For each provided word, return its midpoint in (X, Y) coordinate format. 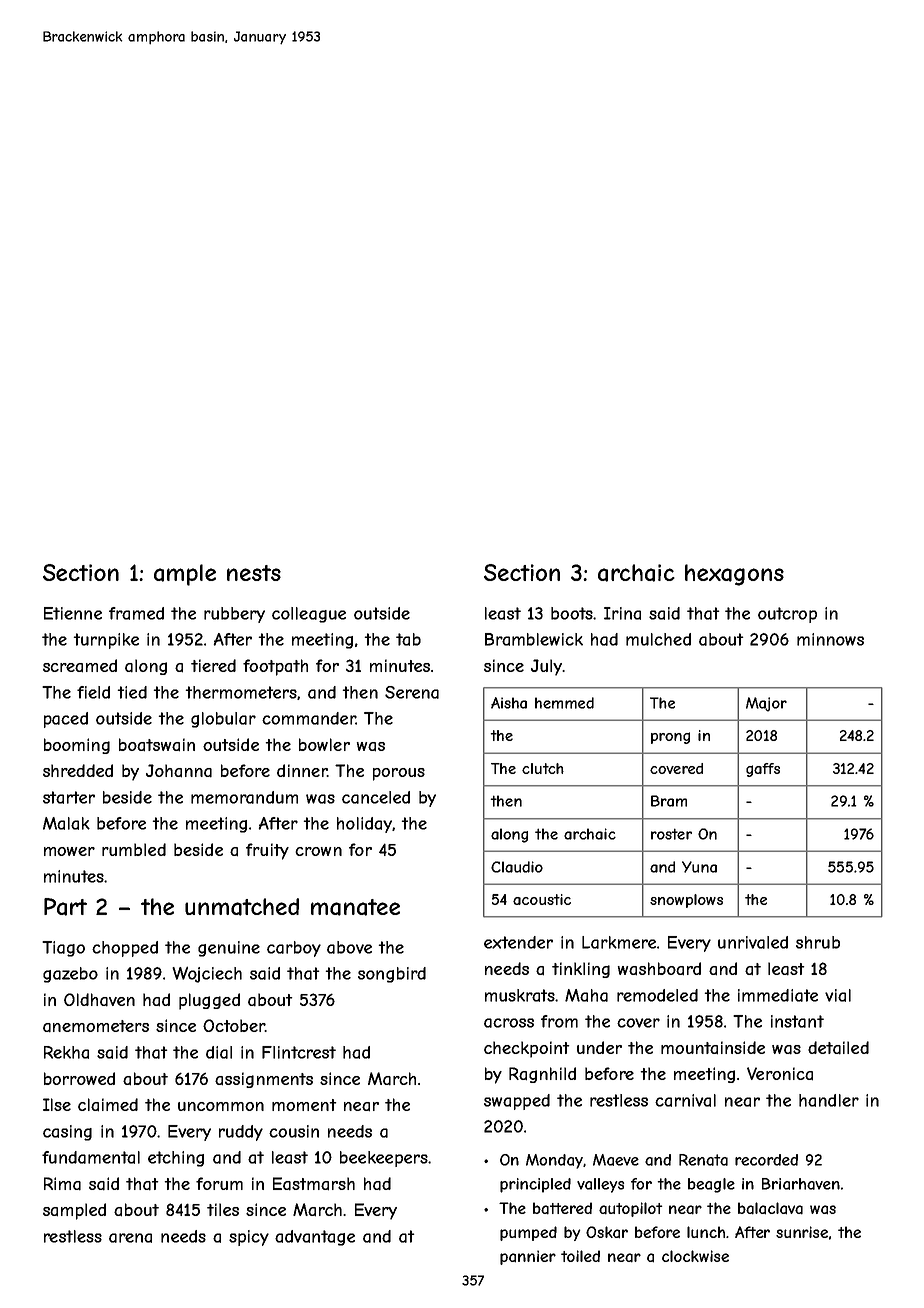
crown (318, 851)
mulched (658, 639)
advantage (315, 1238)
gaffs (763, 770)
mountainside (713, 1048)
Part (65, 907)
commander (309, 718)
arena (130, 1238)
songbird (392, 975)
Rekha (66, 1052)
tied (132, 692)
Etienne (73, 613)
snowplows (686, 901)
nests (254, 573)
